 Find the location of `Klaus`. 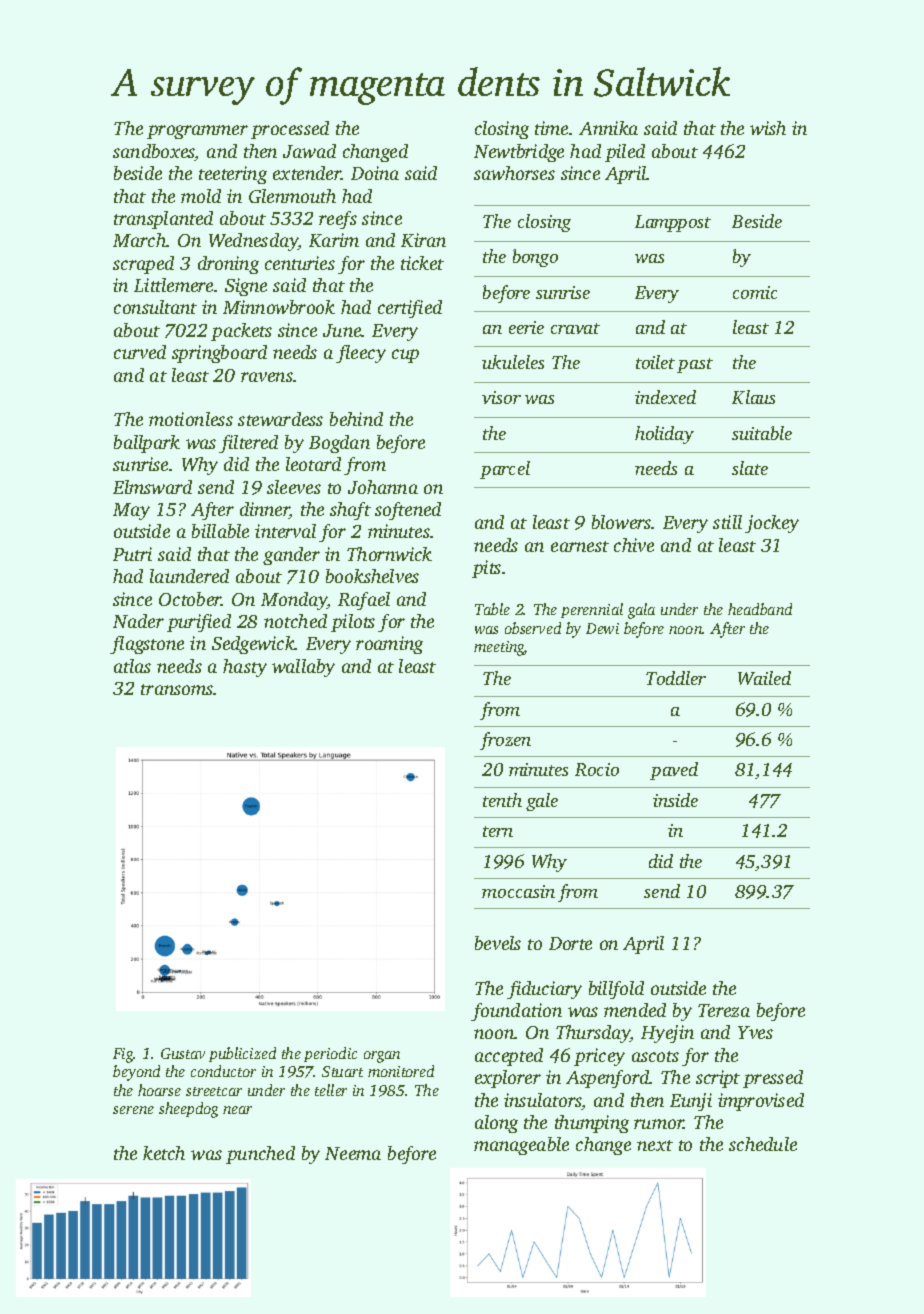

Klaus is located at coordinates (753, 397).
